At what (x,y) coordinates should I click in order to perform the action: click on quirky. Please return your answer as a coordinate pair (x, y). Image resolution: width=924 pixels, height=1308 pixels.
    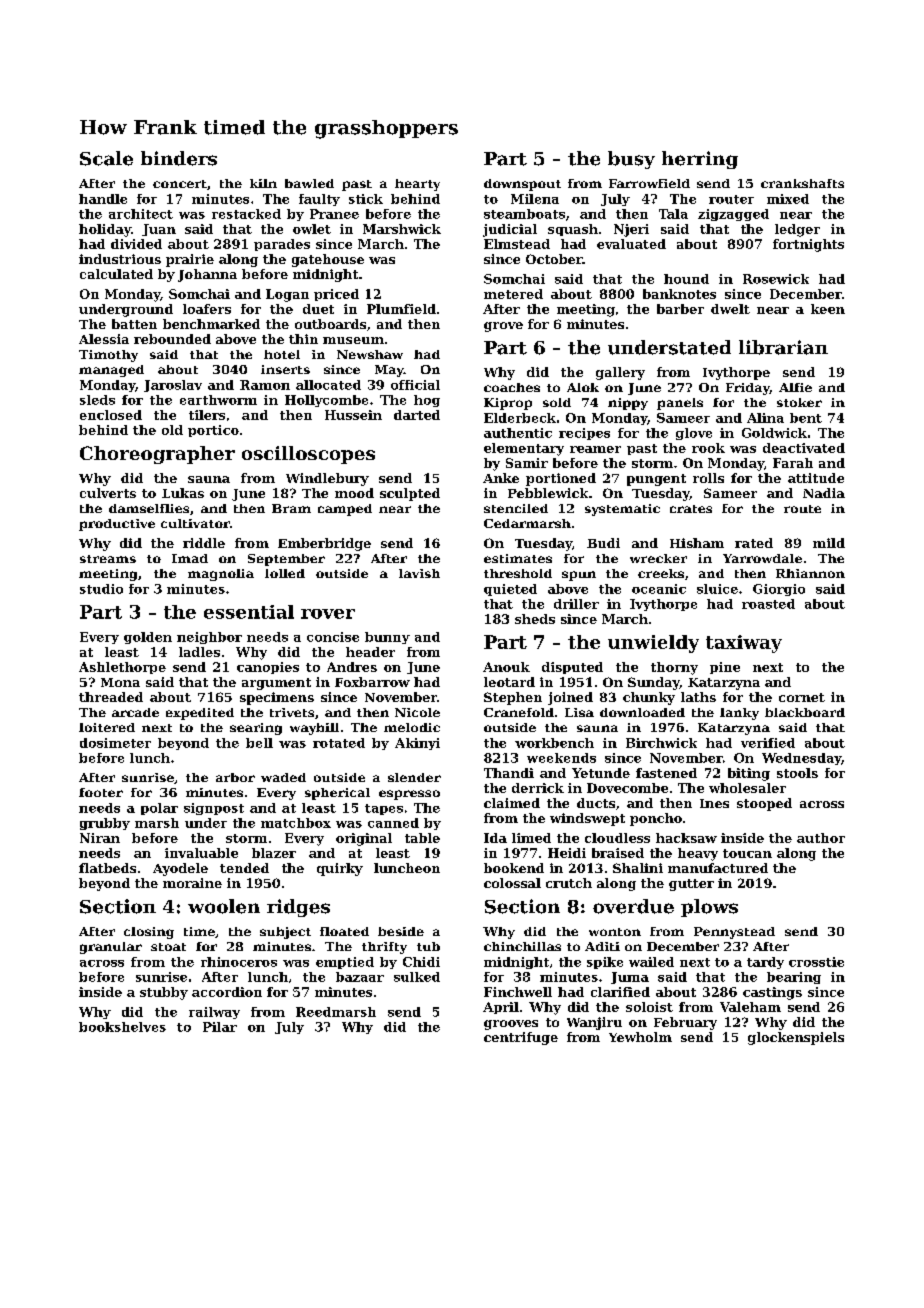
    Looking at the image, I should click on (340, 869).
